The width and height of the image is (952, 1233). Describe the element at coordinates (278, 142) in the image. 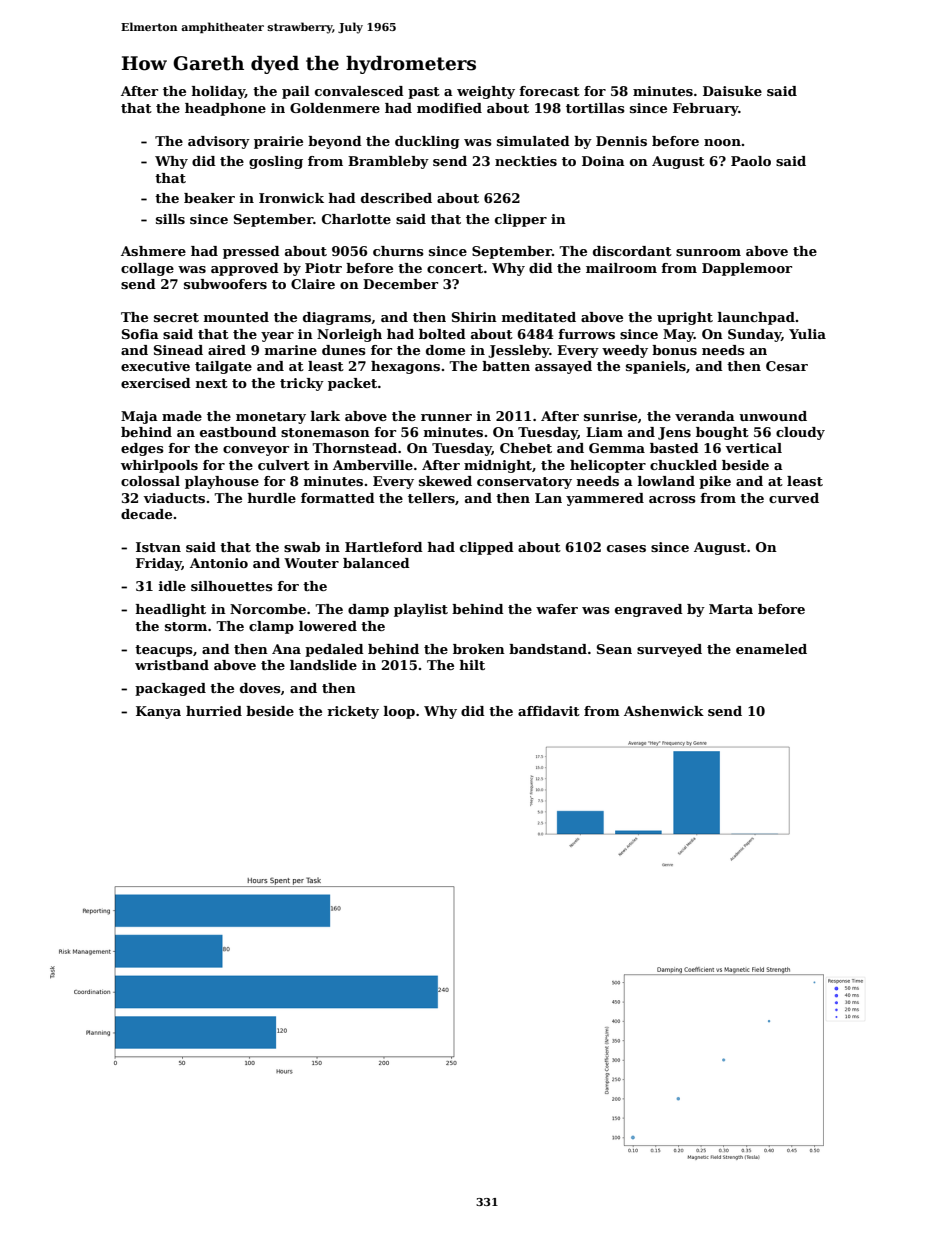

I see `prairie` at that location.
